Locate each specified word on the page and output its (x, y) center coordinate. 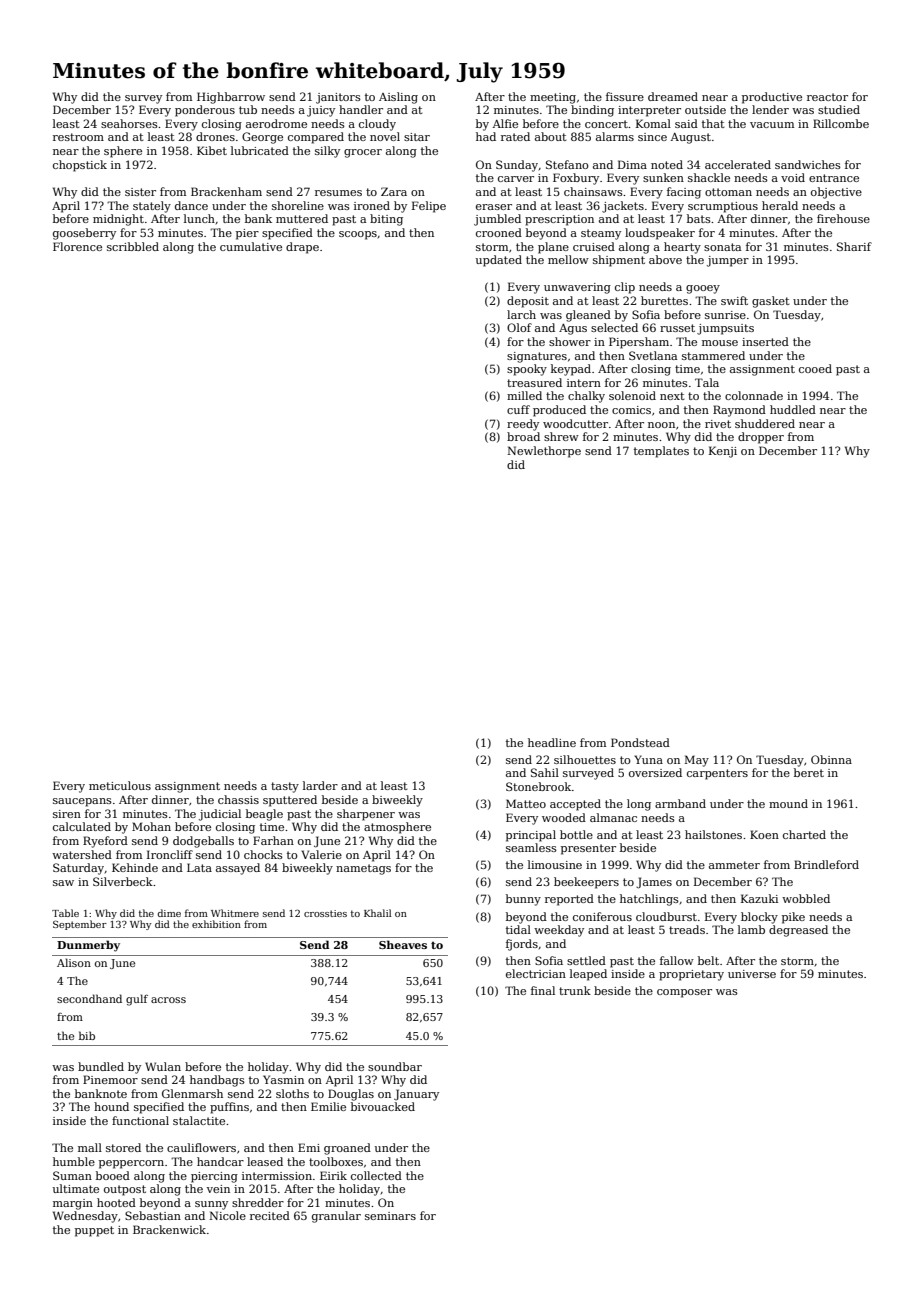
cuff (518, 409)
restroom (78, 137)
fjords (522, 945)
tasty (285, 787)
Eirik (333, 1175)
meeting (553, 98)
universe (752, 974)
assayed (238, 869)
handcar (220, 1161)
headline (552, 742)
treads (687, 929)
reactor (827, 97)
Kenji (723, 452)
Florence (77, 246)
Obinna (831, 759)
